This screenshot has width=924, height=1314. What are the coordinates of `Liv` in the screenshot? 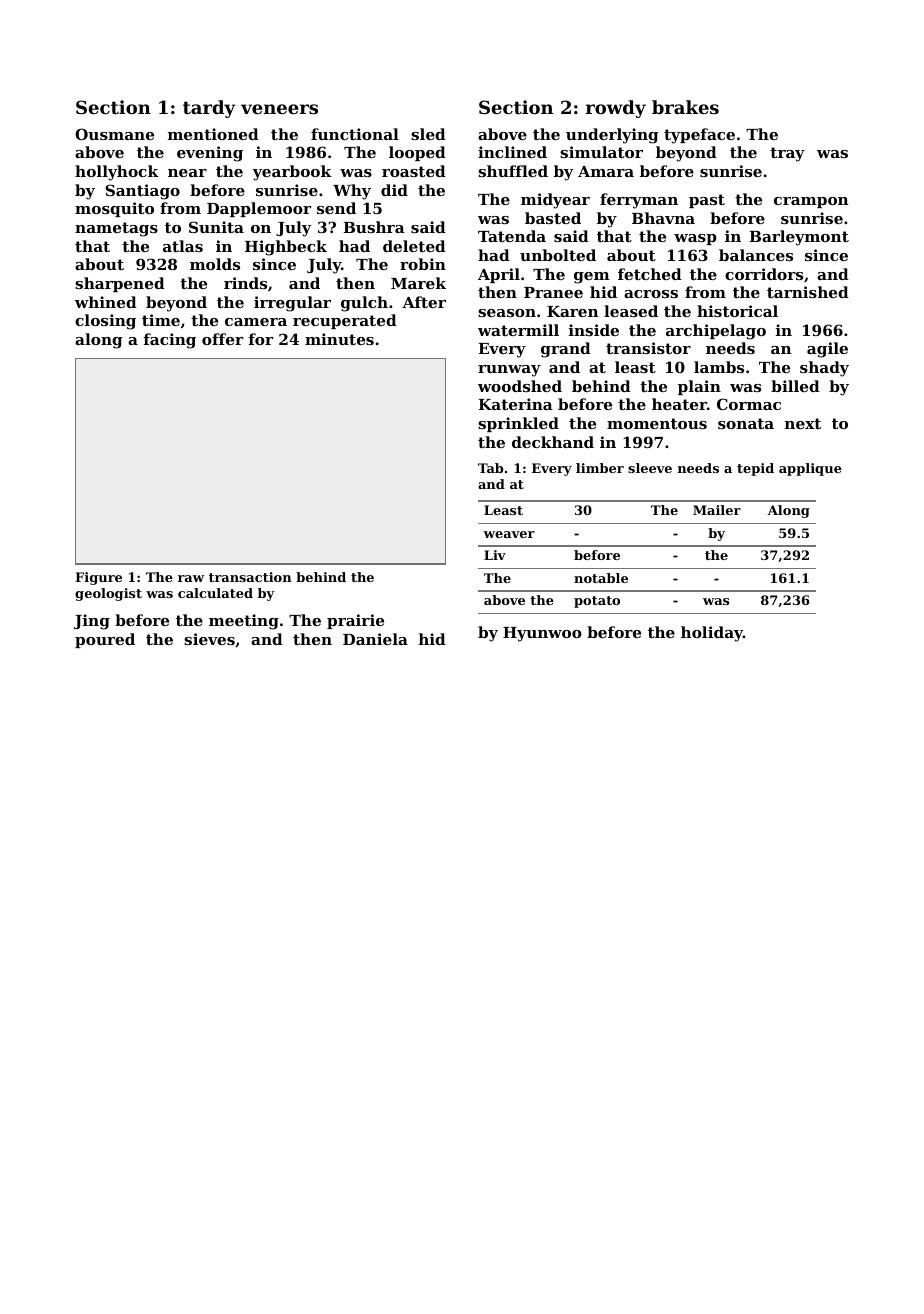 It's located at (495, 555).
